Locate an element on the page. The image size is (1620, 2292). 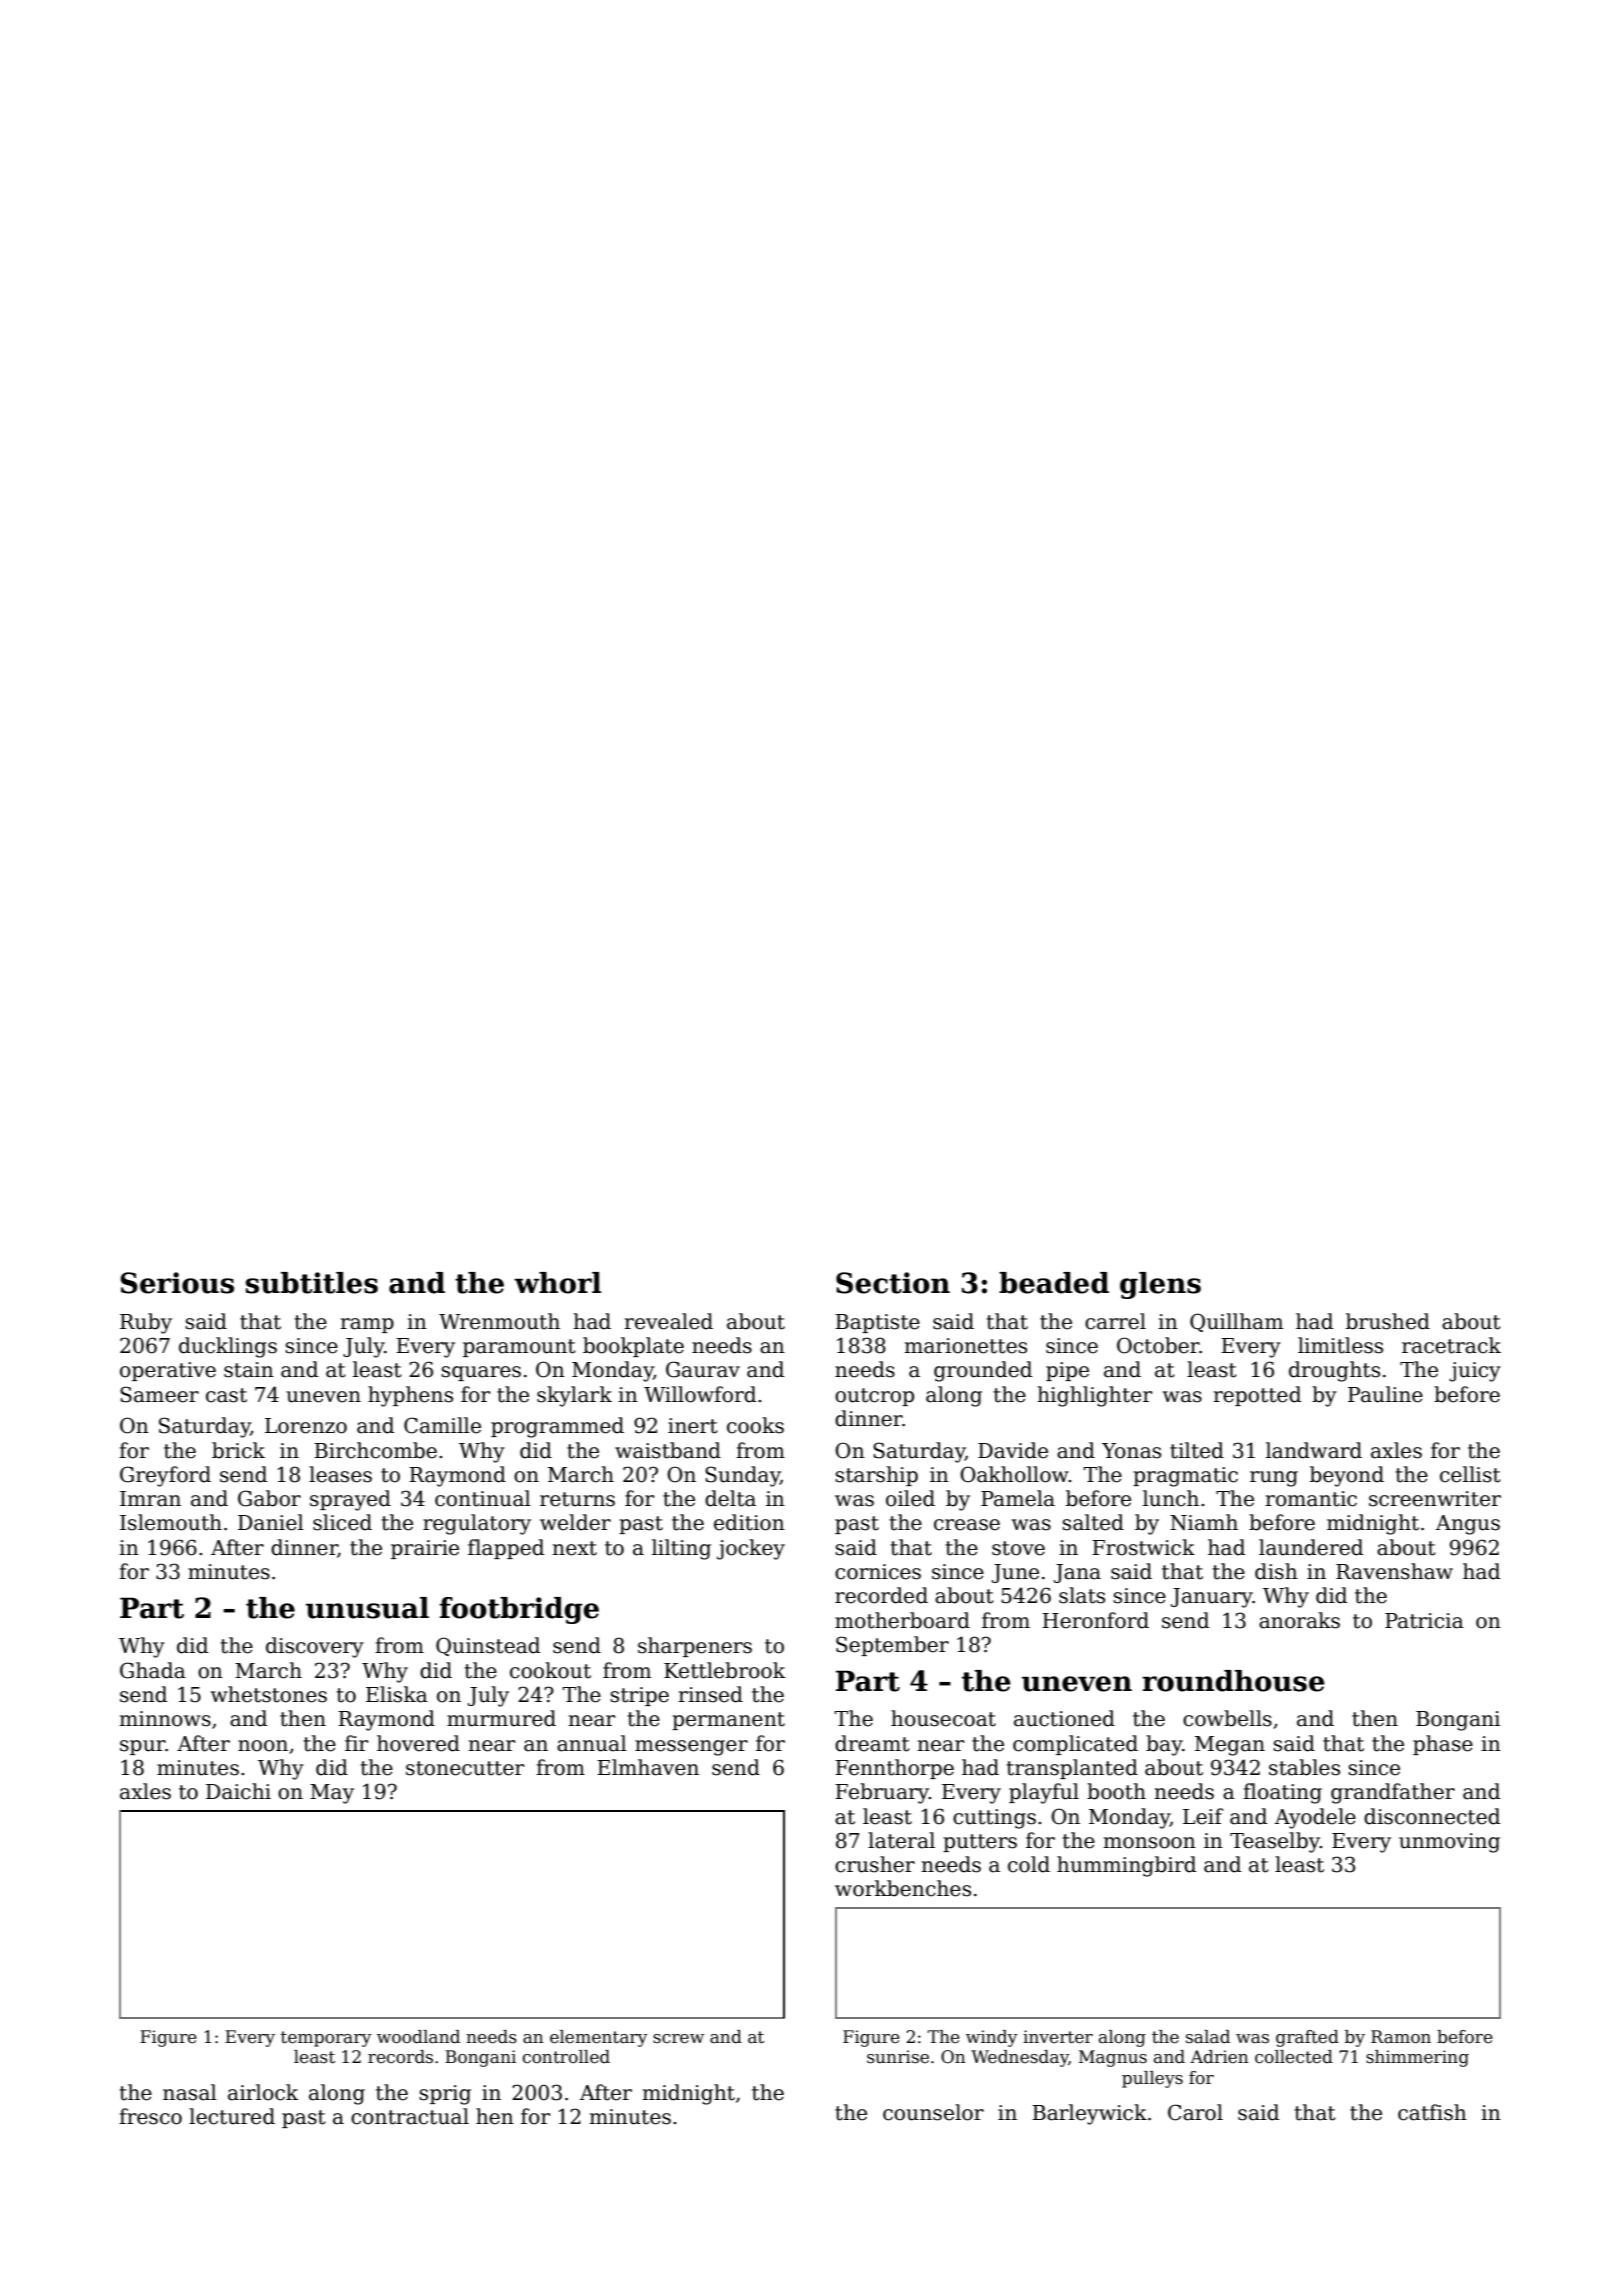
Daniel is located at coordinates (271, 1522).
